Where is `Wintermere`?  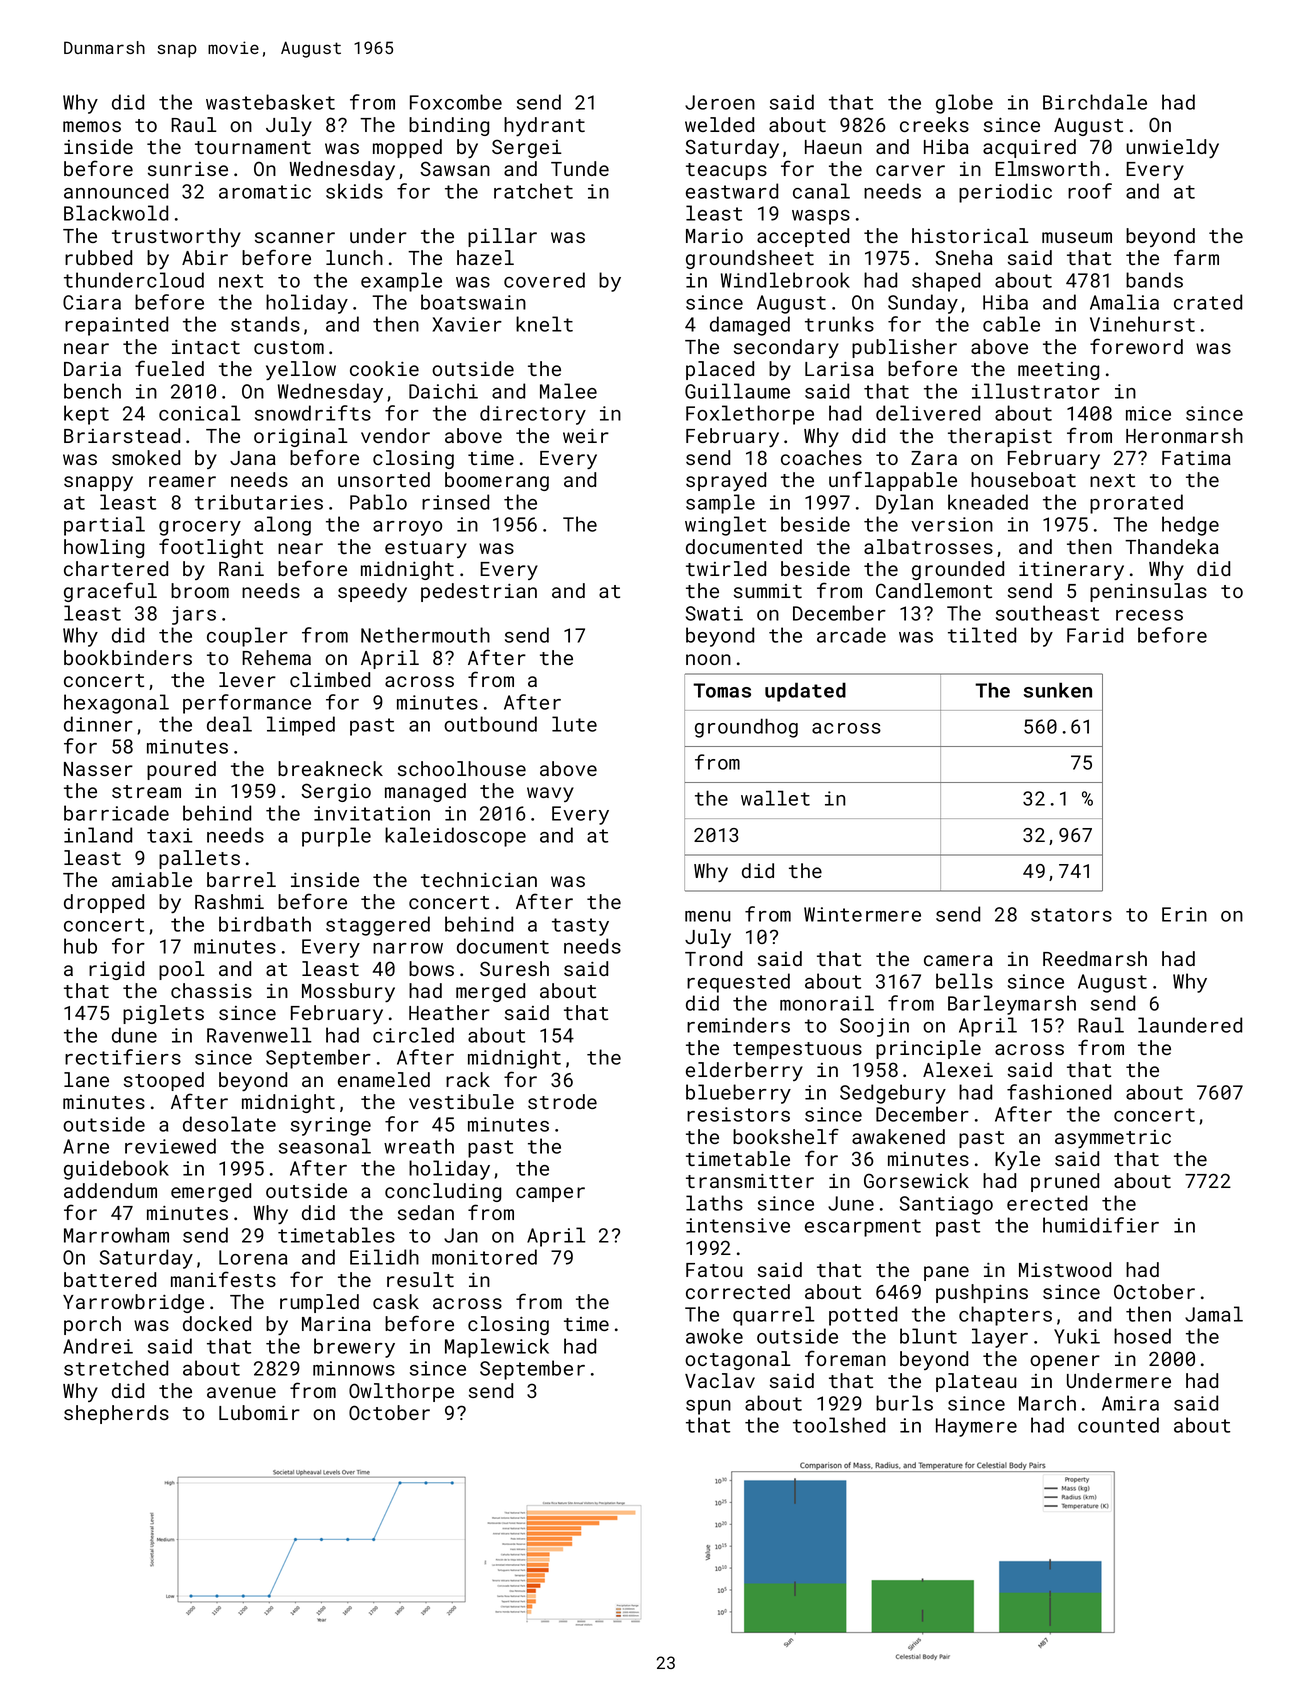 Wintermere is located at coordinates (862, 914).
